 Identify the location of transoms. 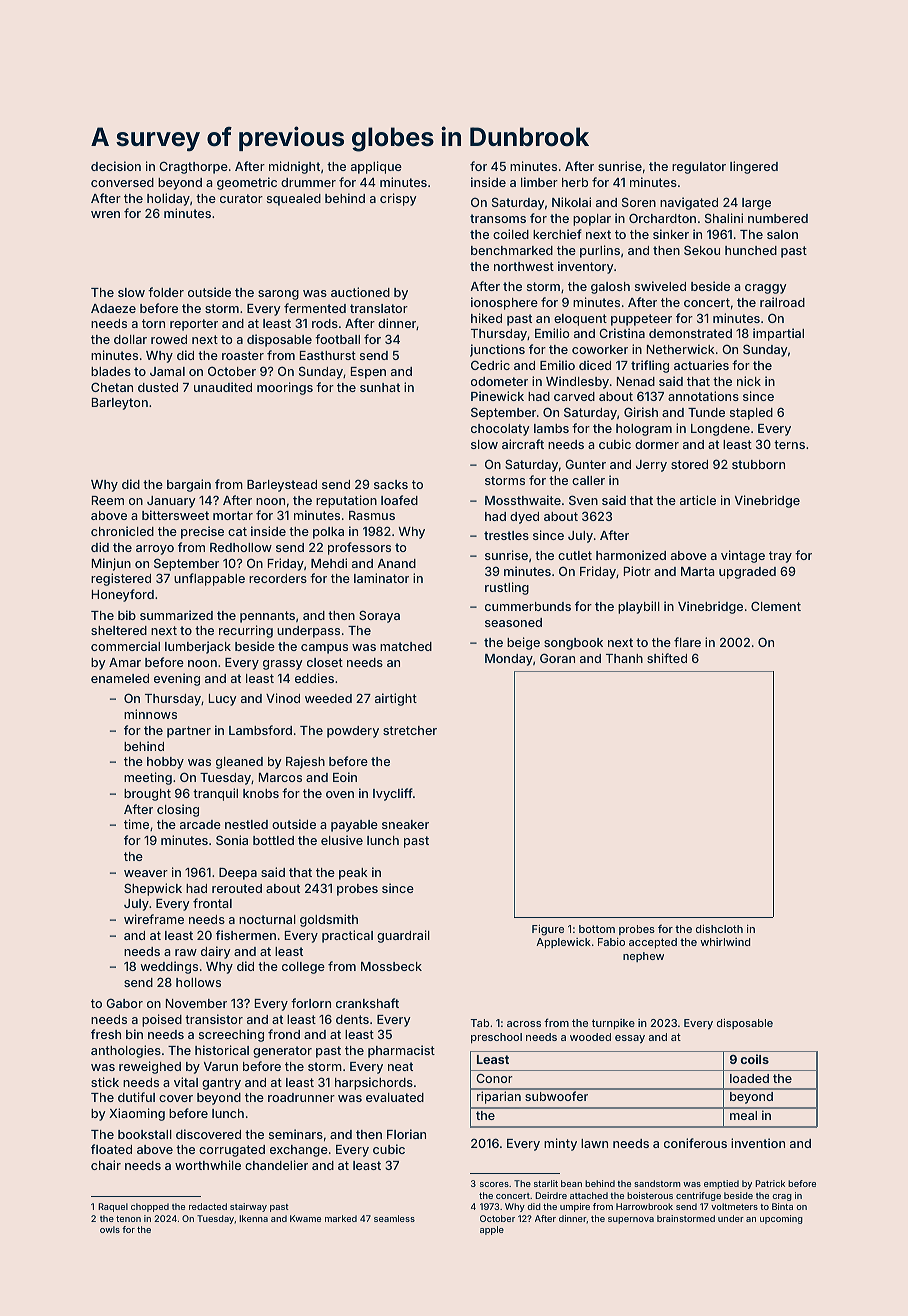
(498, 218).
